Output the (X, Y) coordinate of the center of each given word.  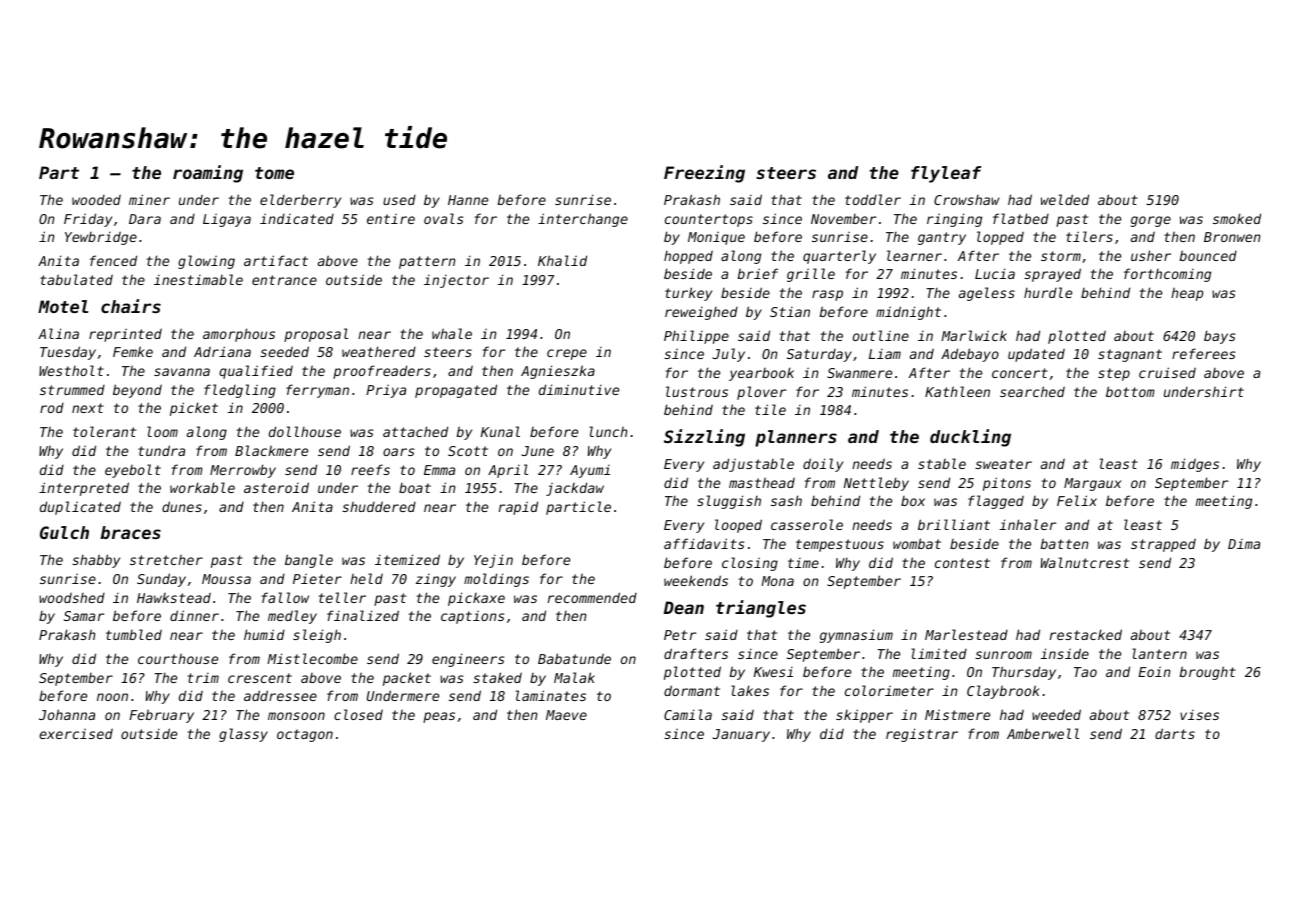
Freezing (704, 174)
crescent (260, 678)
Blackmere (271, 450)
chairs (131, 306)
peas (439, 717)
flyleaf (946, 174)
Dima (1244, 544)
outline (881, 335)
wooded (96, 199)
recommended (592, 597)
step (1114, 374)
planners (796, 438)
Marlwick (974, 335)
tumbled (134, 634)
